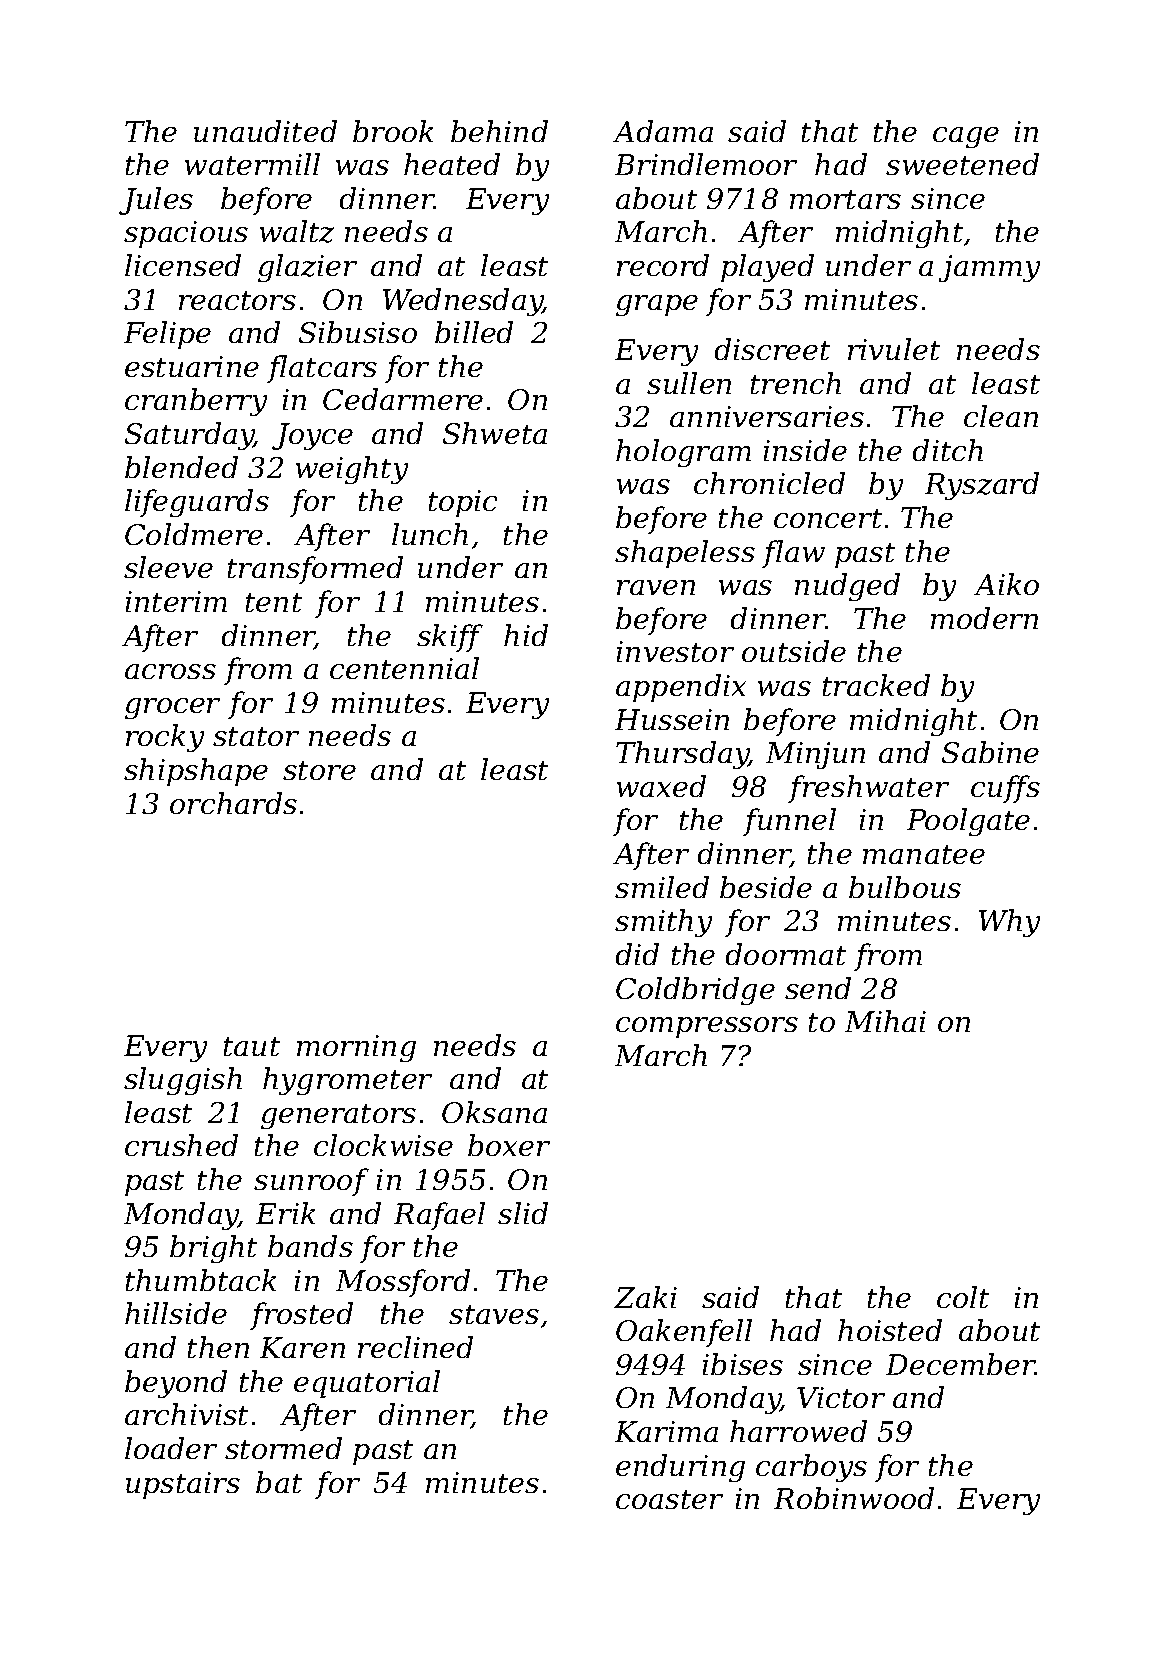 This document has height=1654, width=1165. Describe the element at coordinates (265, 131) in the document. I see `unaudited` at that location.
